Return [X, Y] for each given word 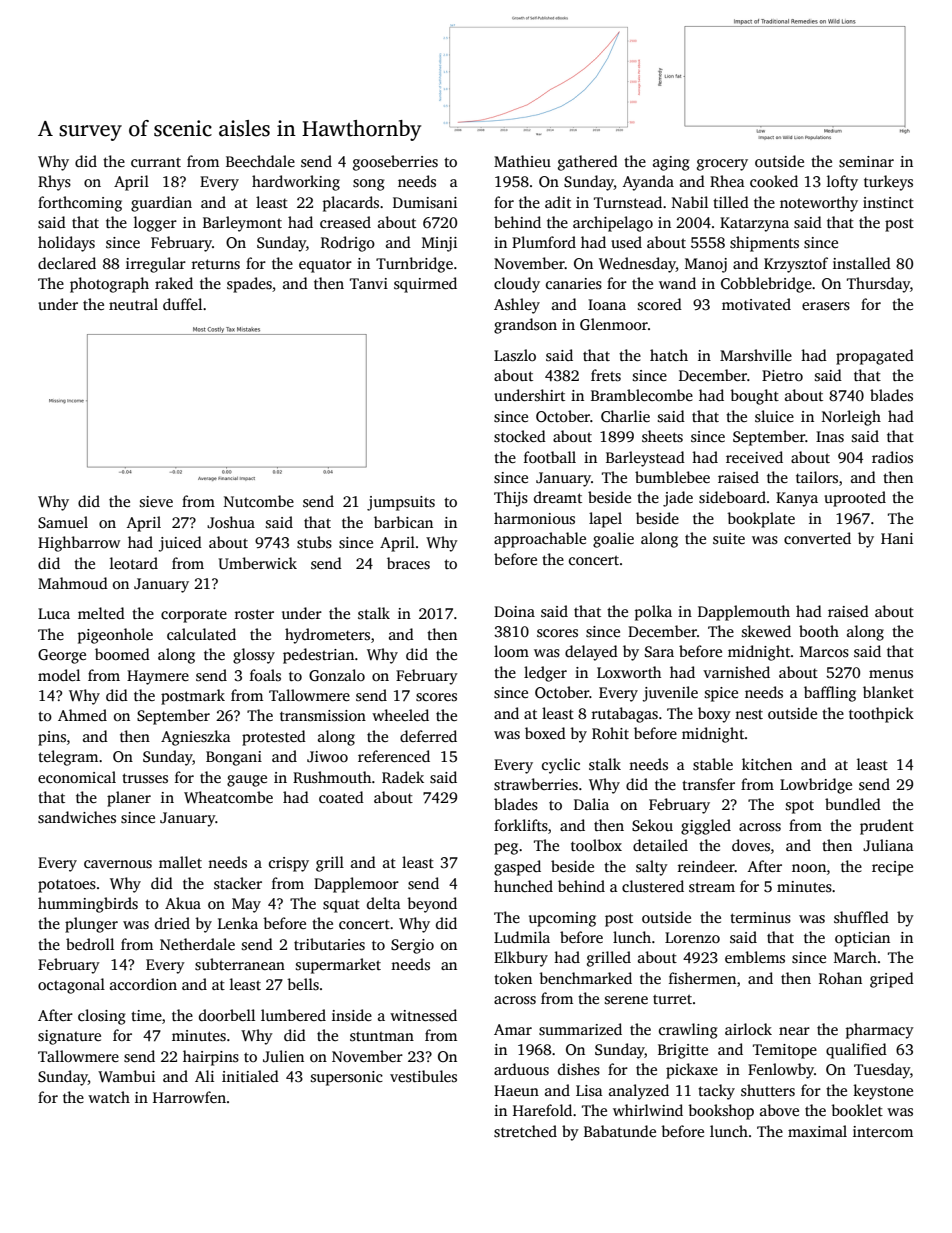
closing [102, 1017]
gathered [588, 163]
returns [216, 264]
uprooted [855, 499]
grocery [722, 165]
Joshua [231, 522]
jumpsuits [401, 503]
